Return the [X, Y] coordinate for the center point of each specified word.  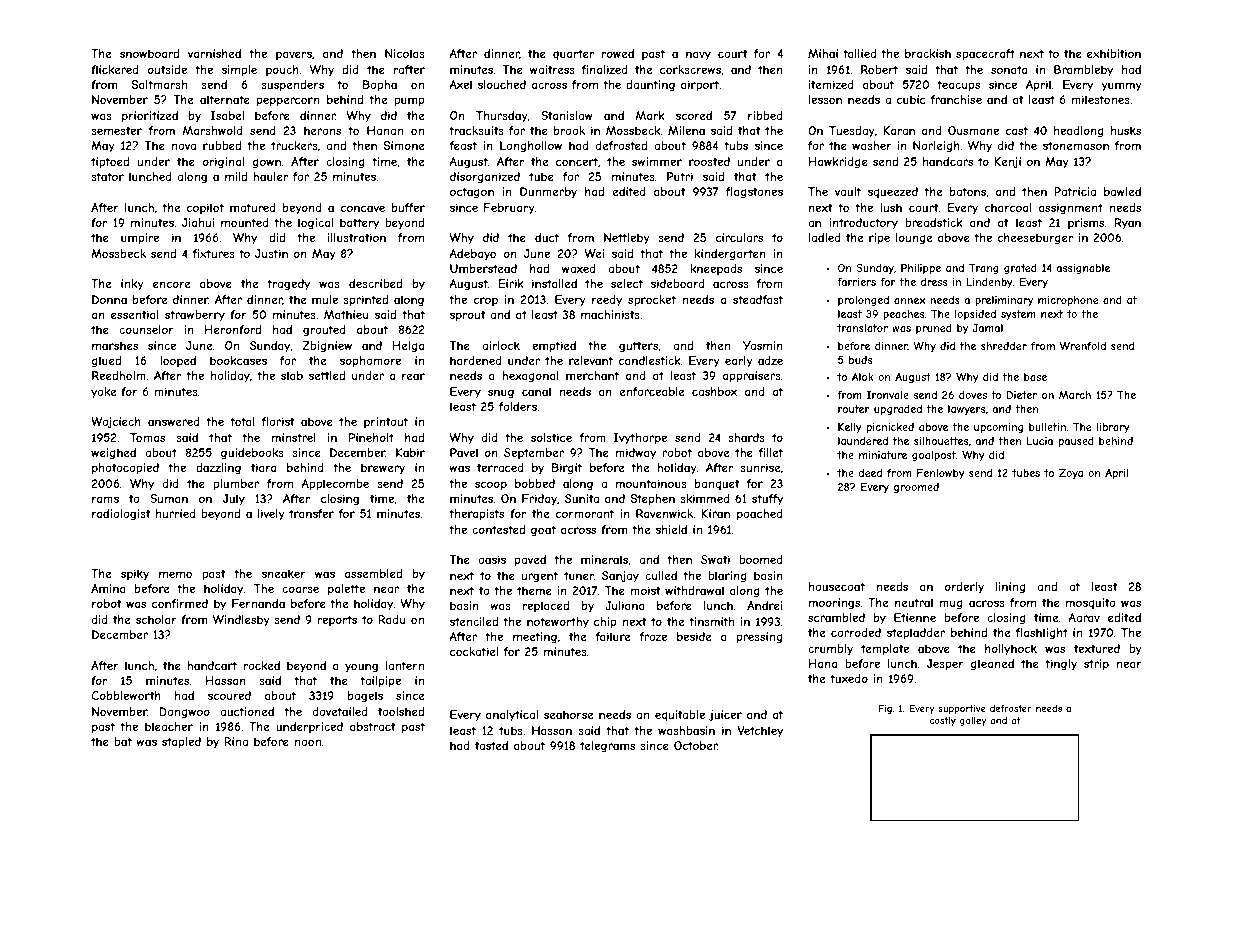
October [696, 745]
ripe [879, 239]
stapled [181, 743]
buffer [408, 207]
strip [1096, 664]
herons [322, 130]
